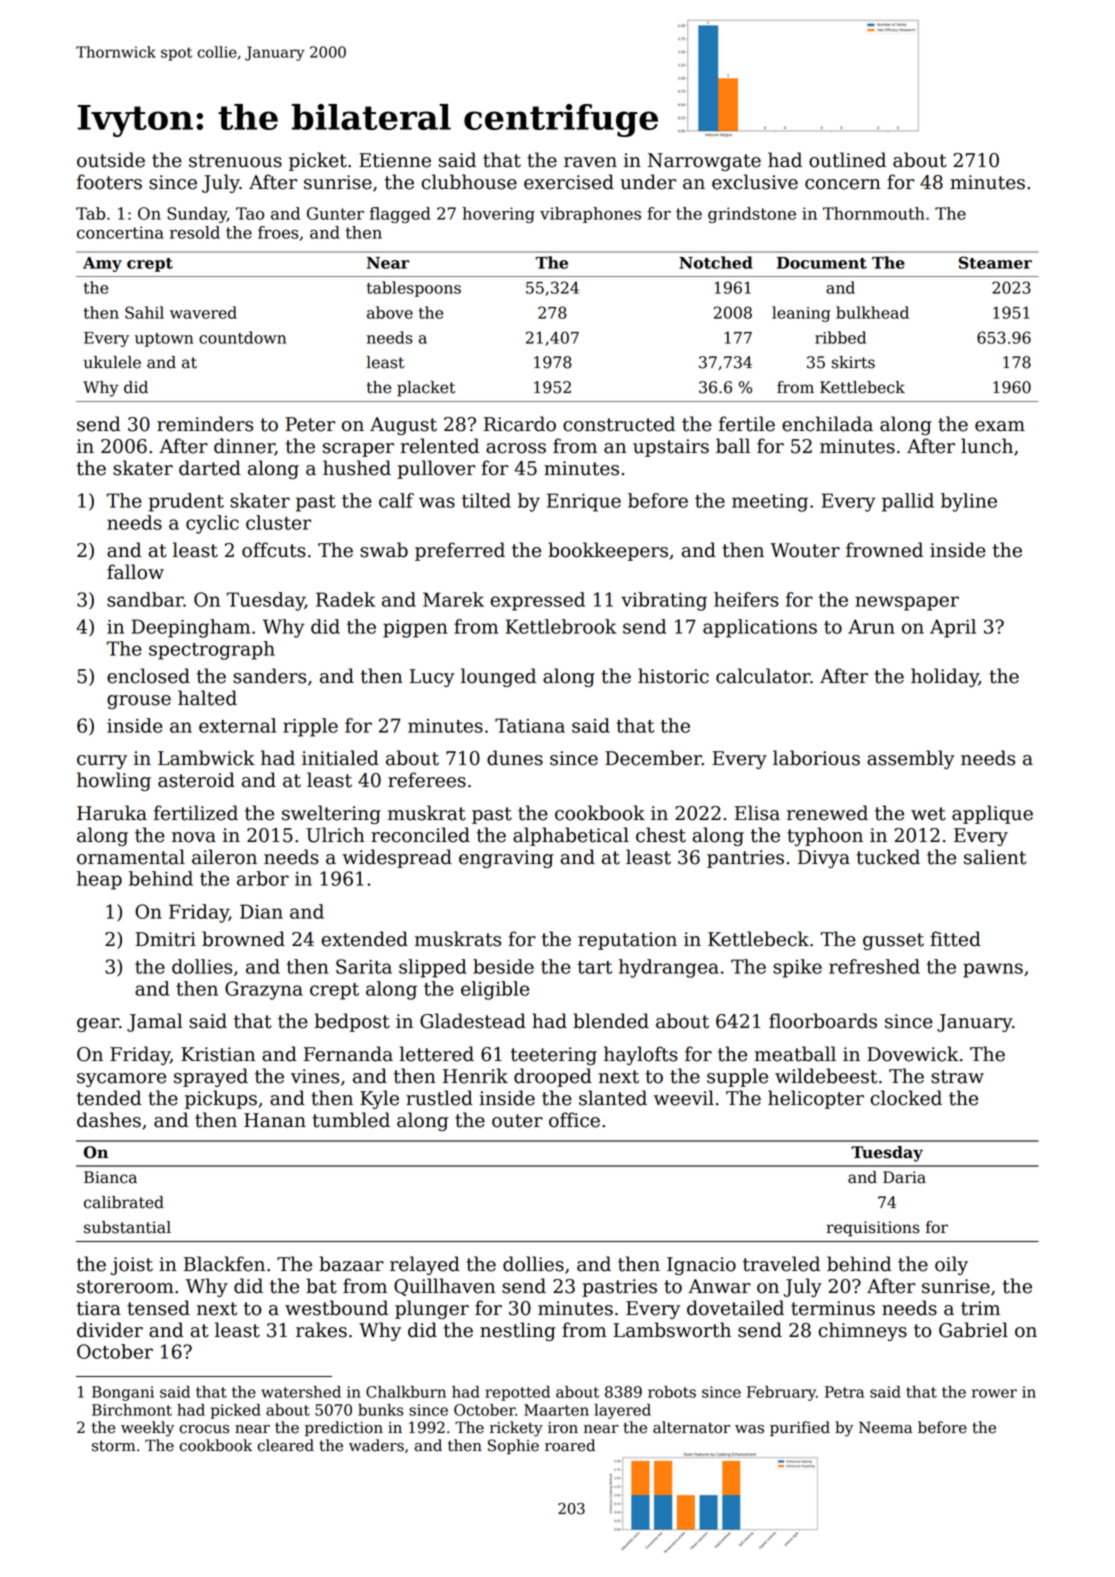  What do you see at coordinates (99, 880) in the screenshot?
I see `heap` at bounding box center [99, 880].
